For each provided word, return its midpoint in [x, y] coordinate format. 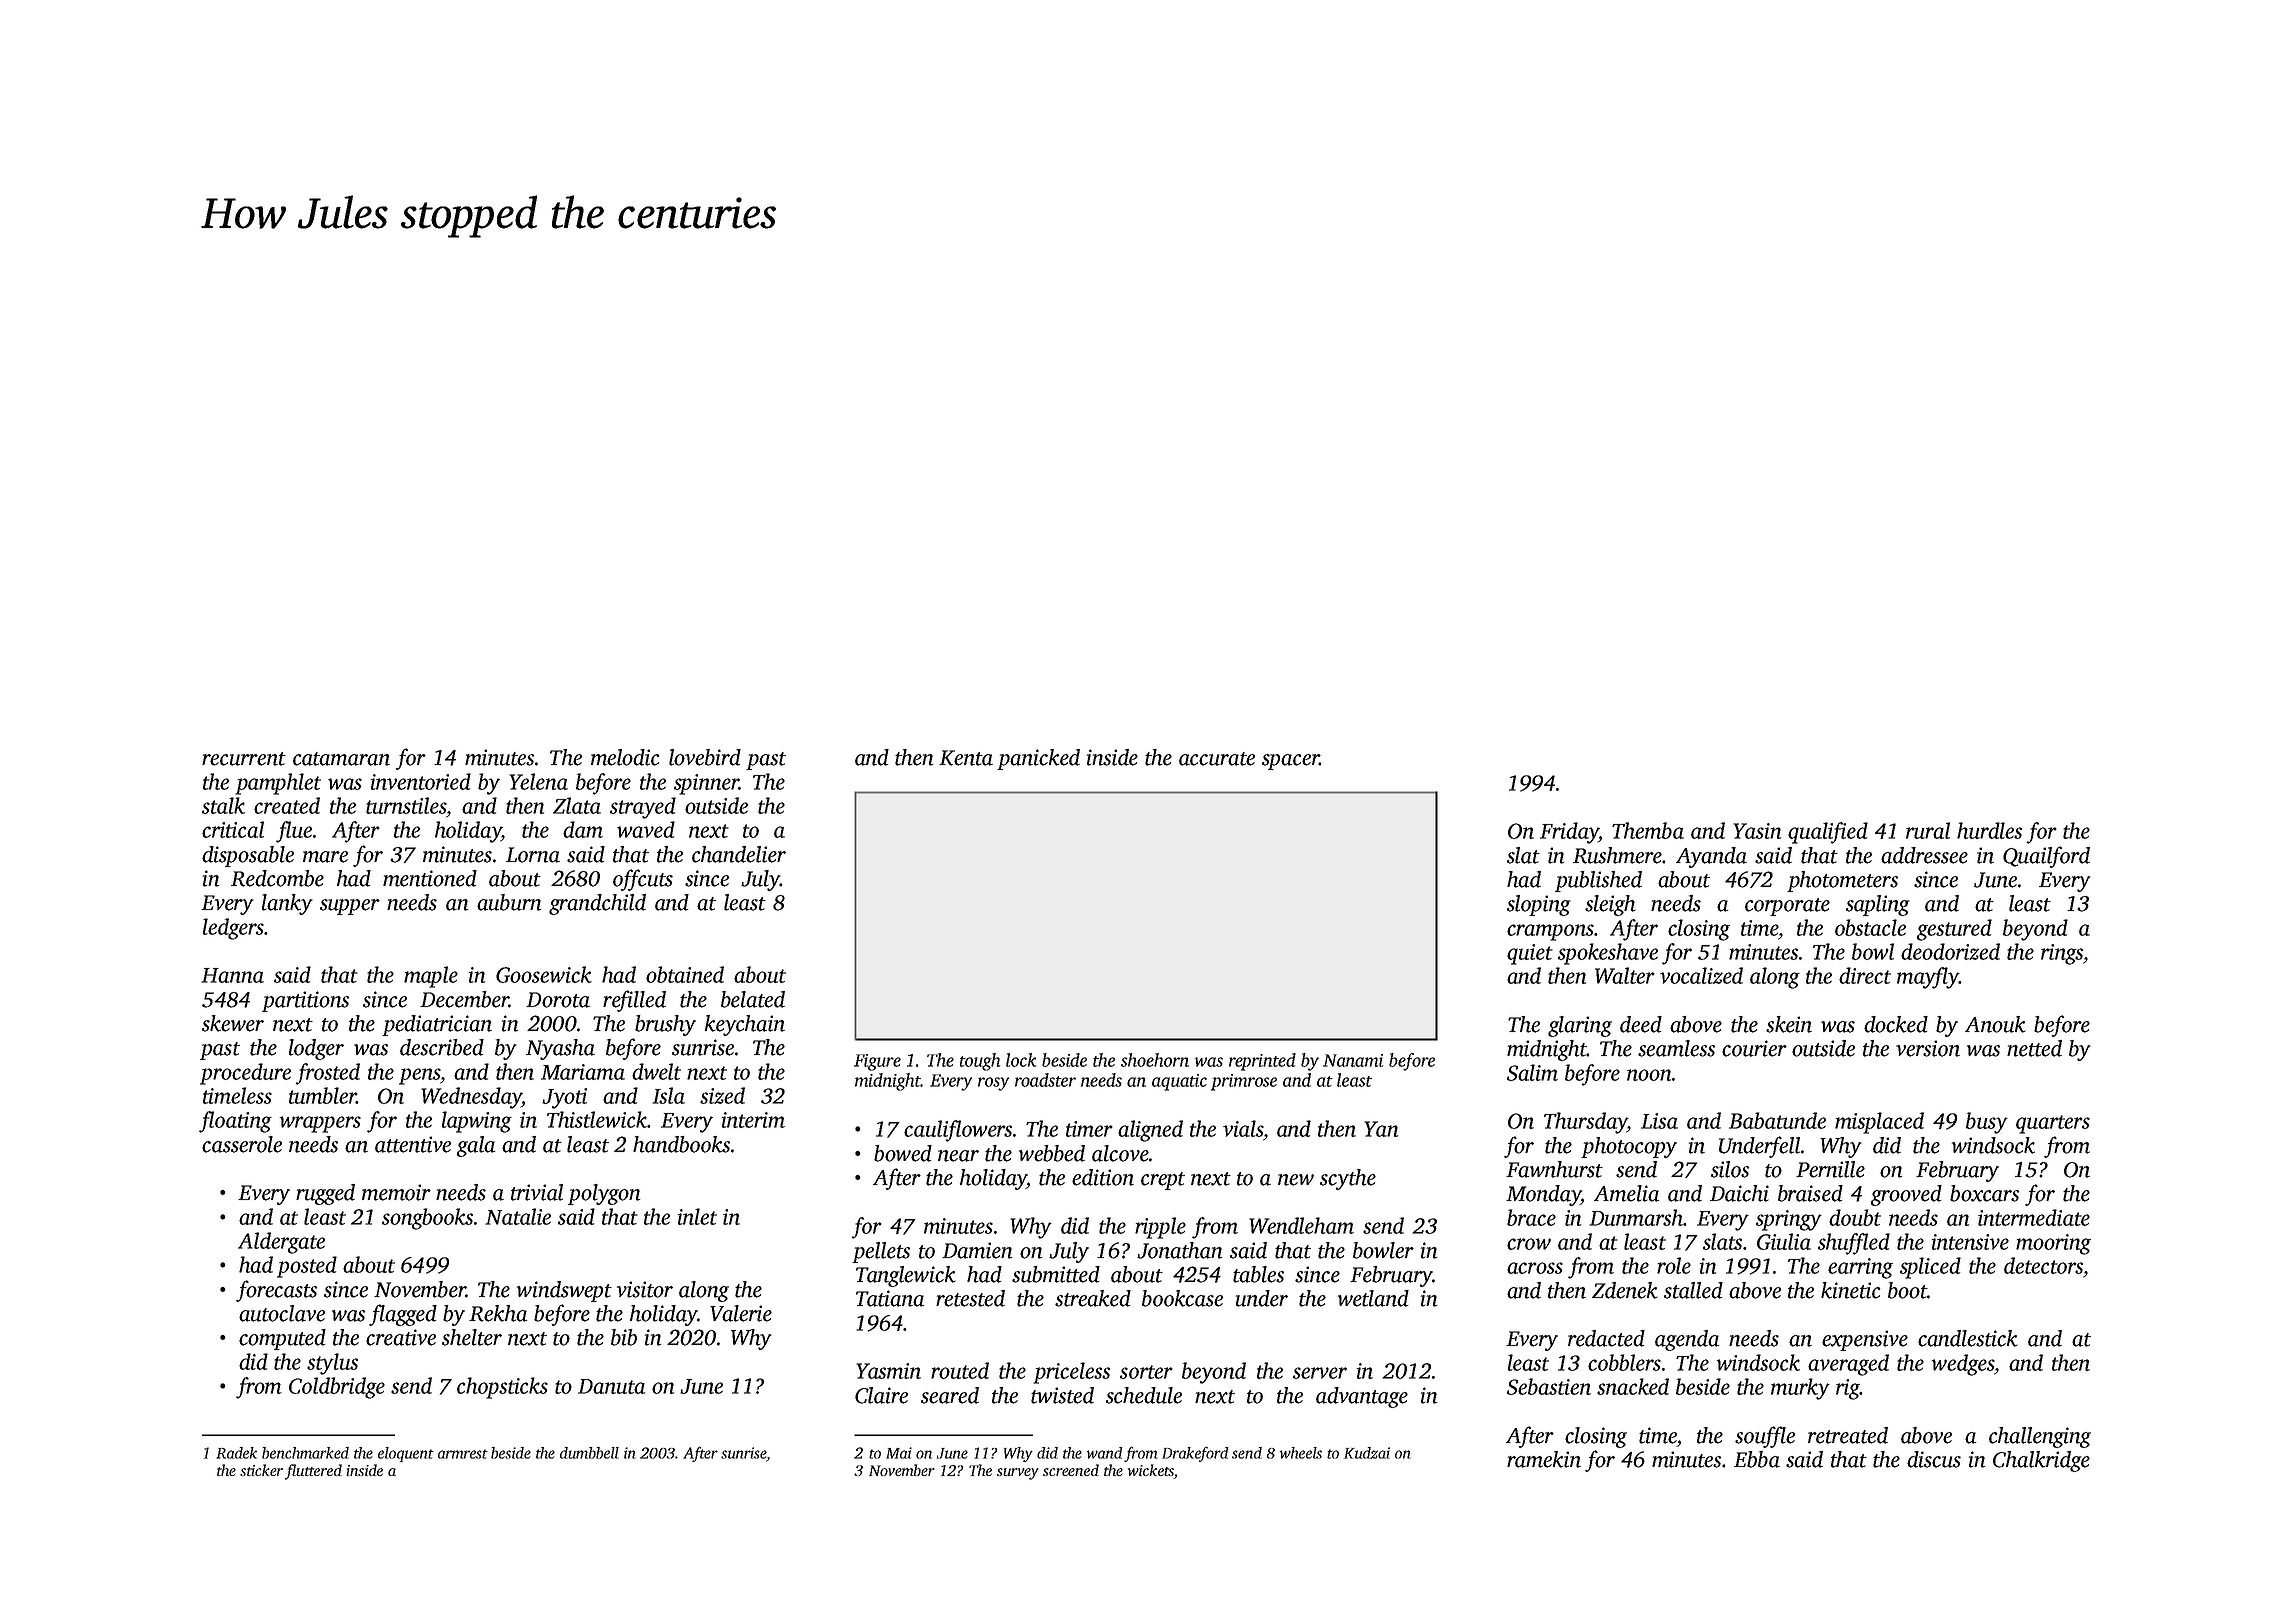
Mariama [583, 1072]
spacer [1290, 762]
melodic [625, 757]
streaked [1093, 1298]
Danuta [611, 1386]
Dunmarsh [1636, 1217]
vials [1243, 1130]
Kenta [966, 758]
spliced [1930, 1268]
